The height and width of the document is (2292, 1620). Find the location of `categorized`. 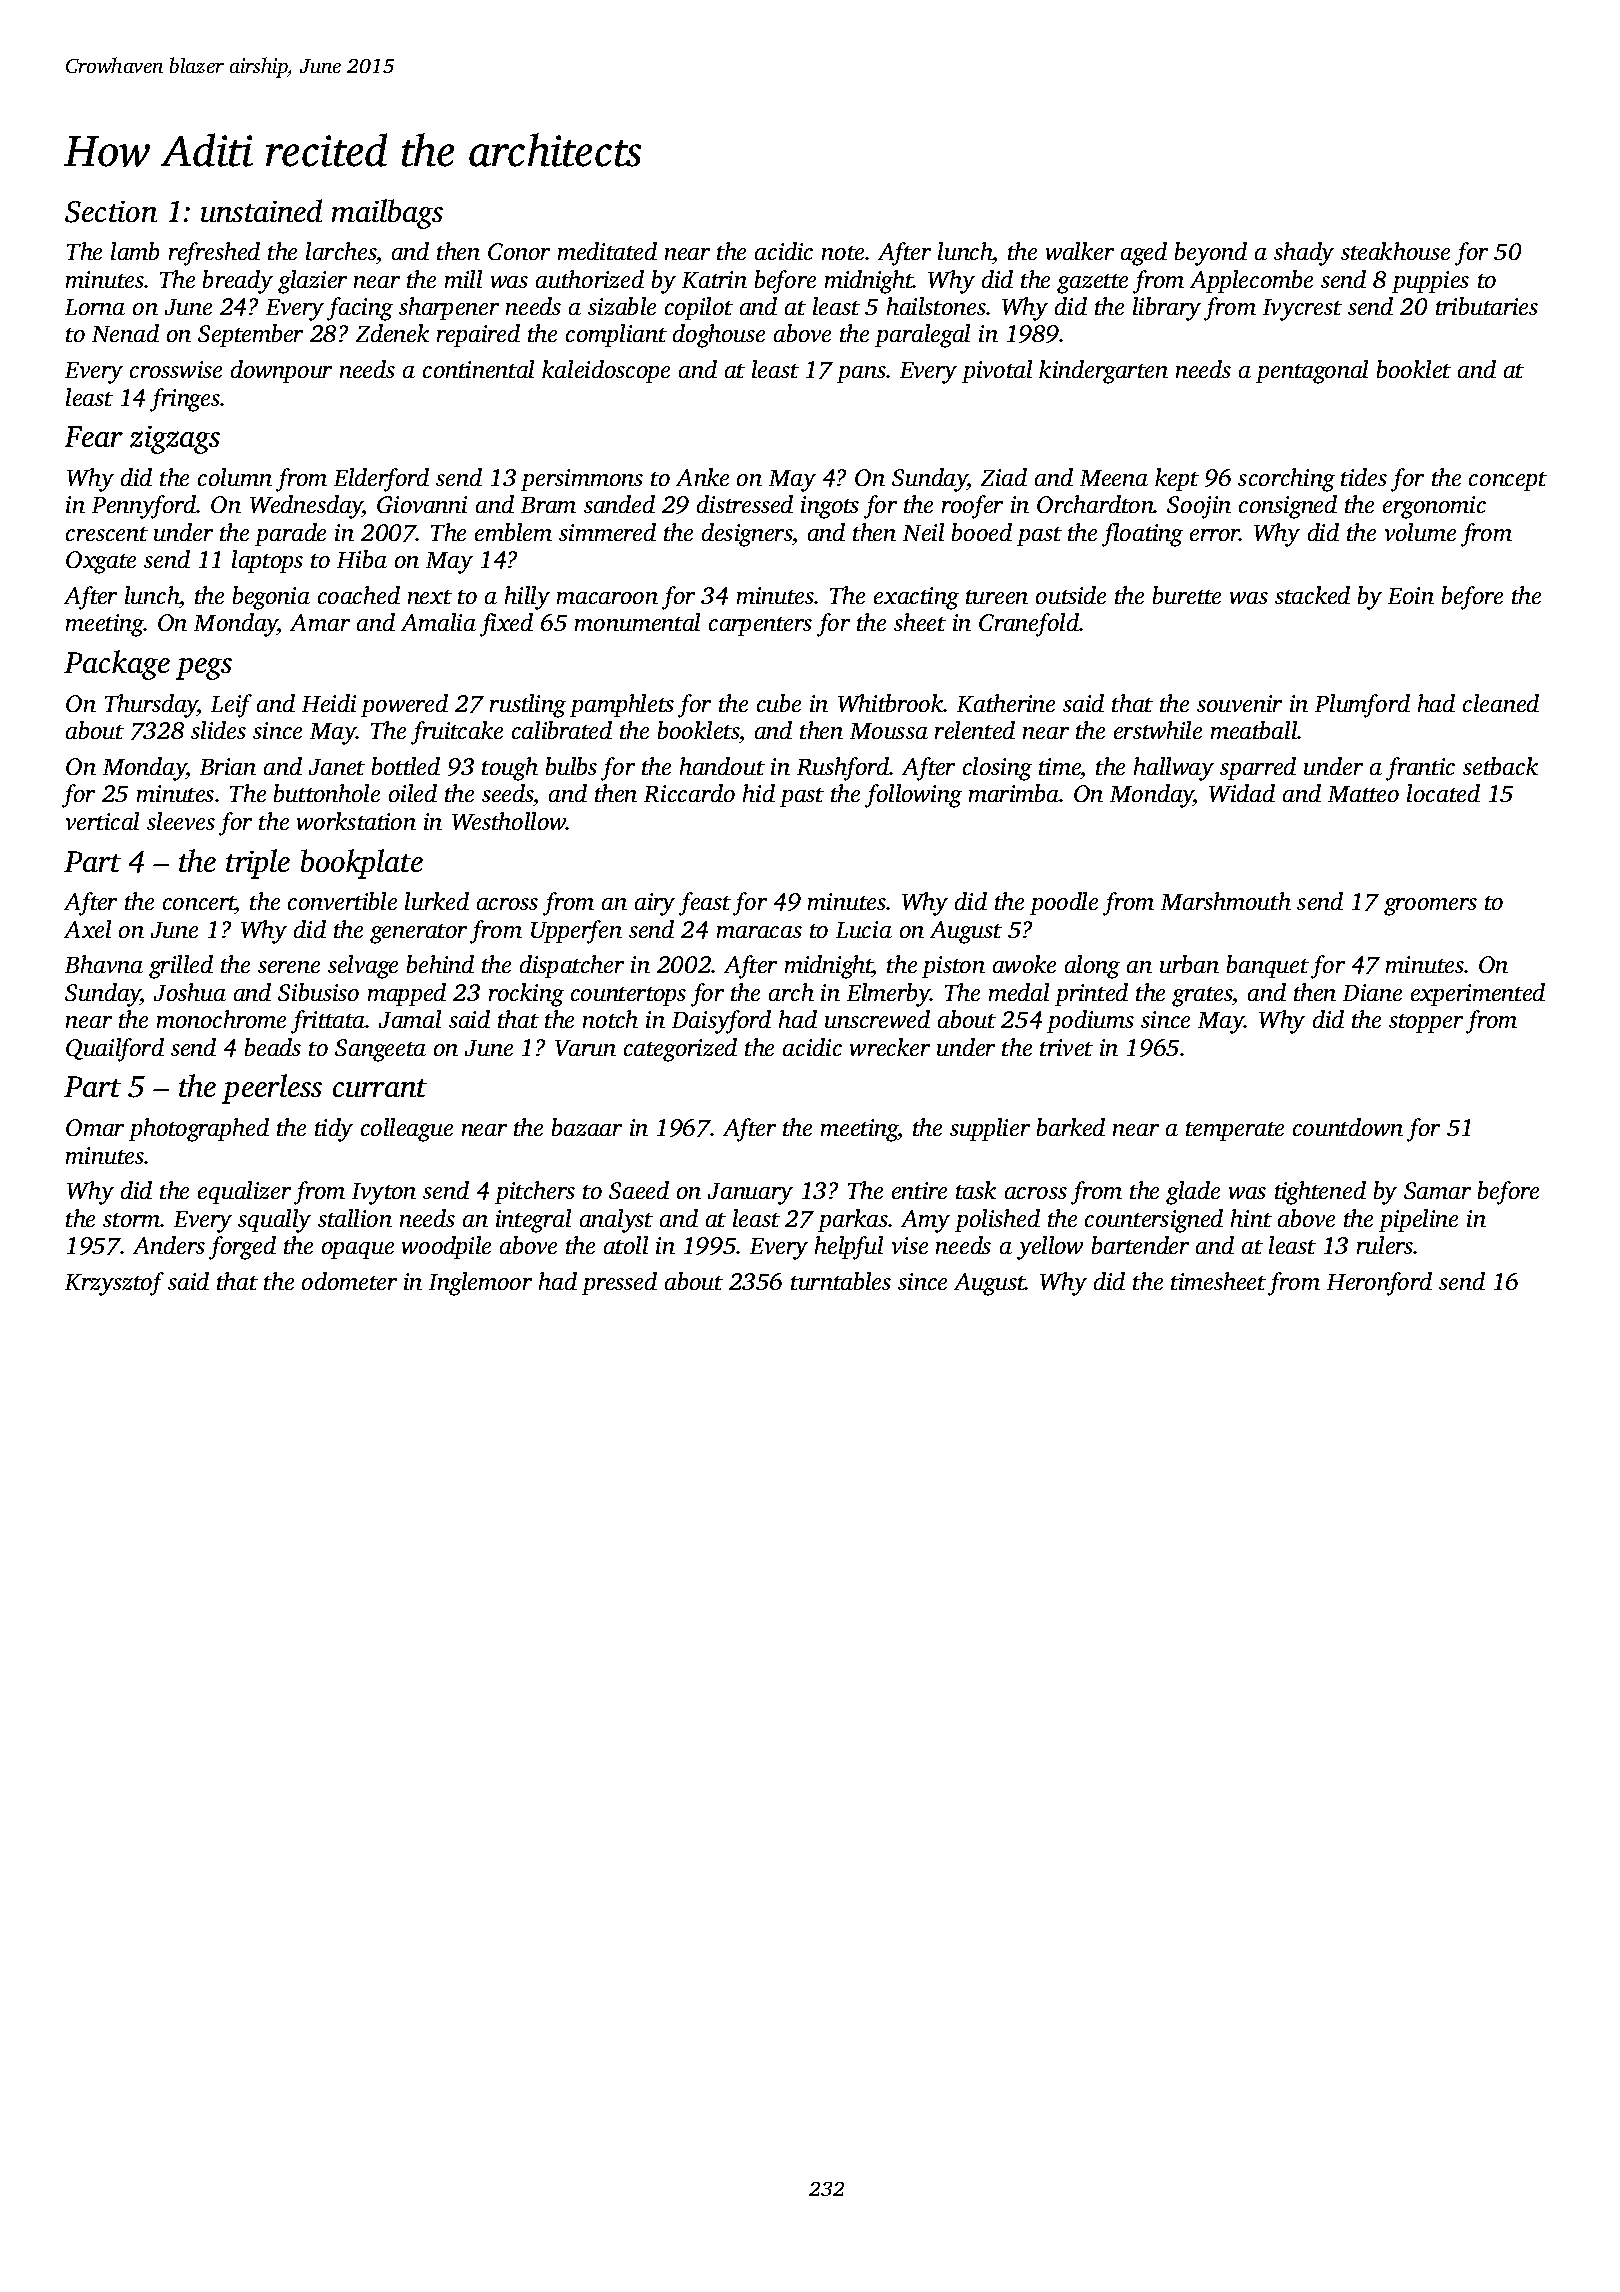

categorized is located at coordinates (680, 1050).
